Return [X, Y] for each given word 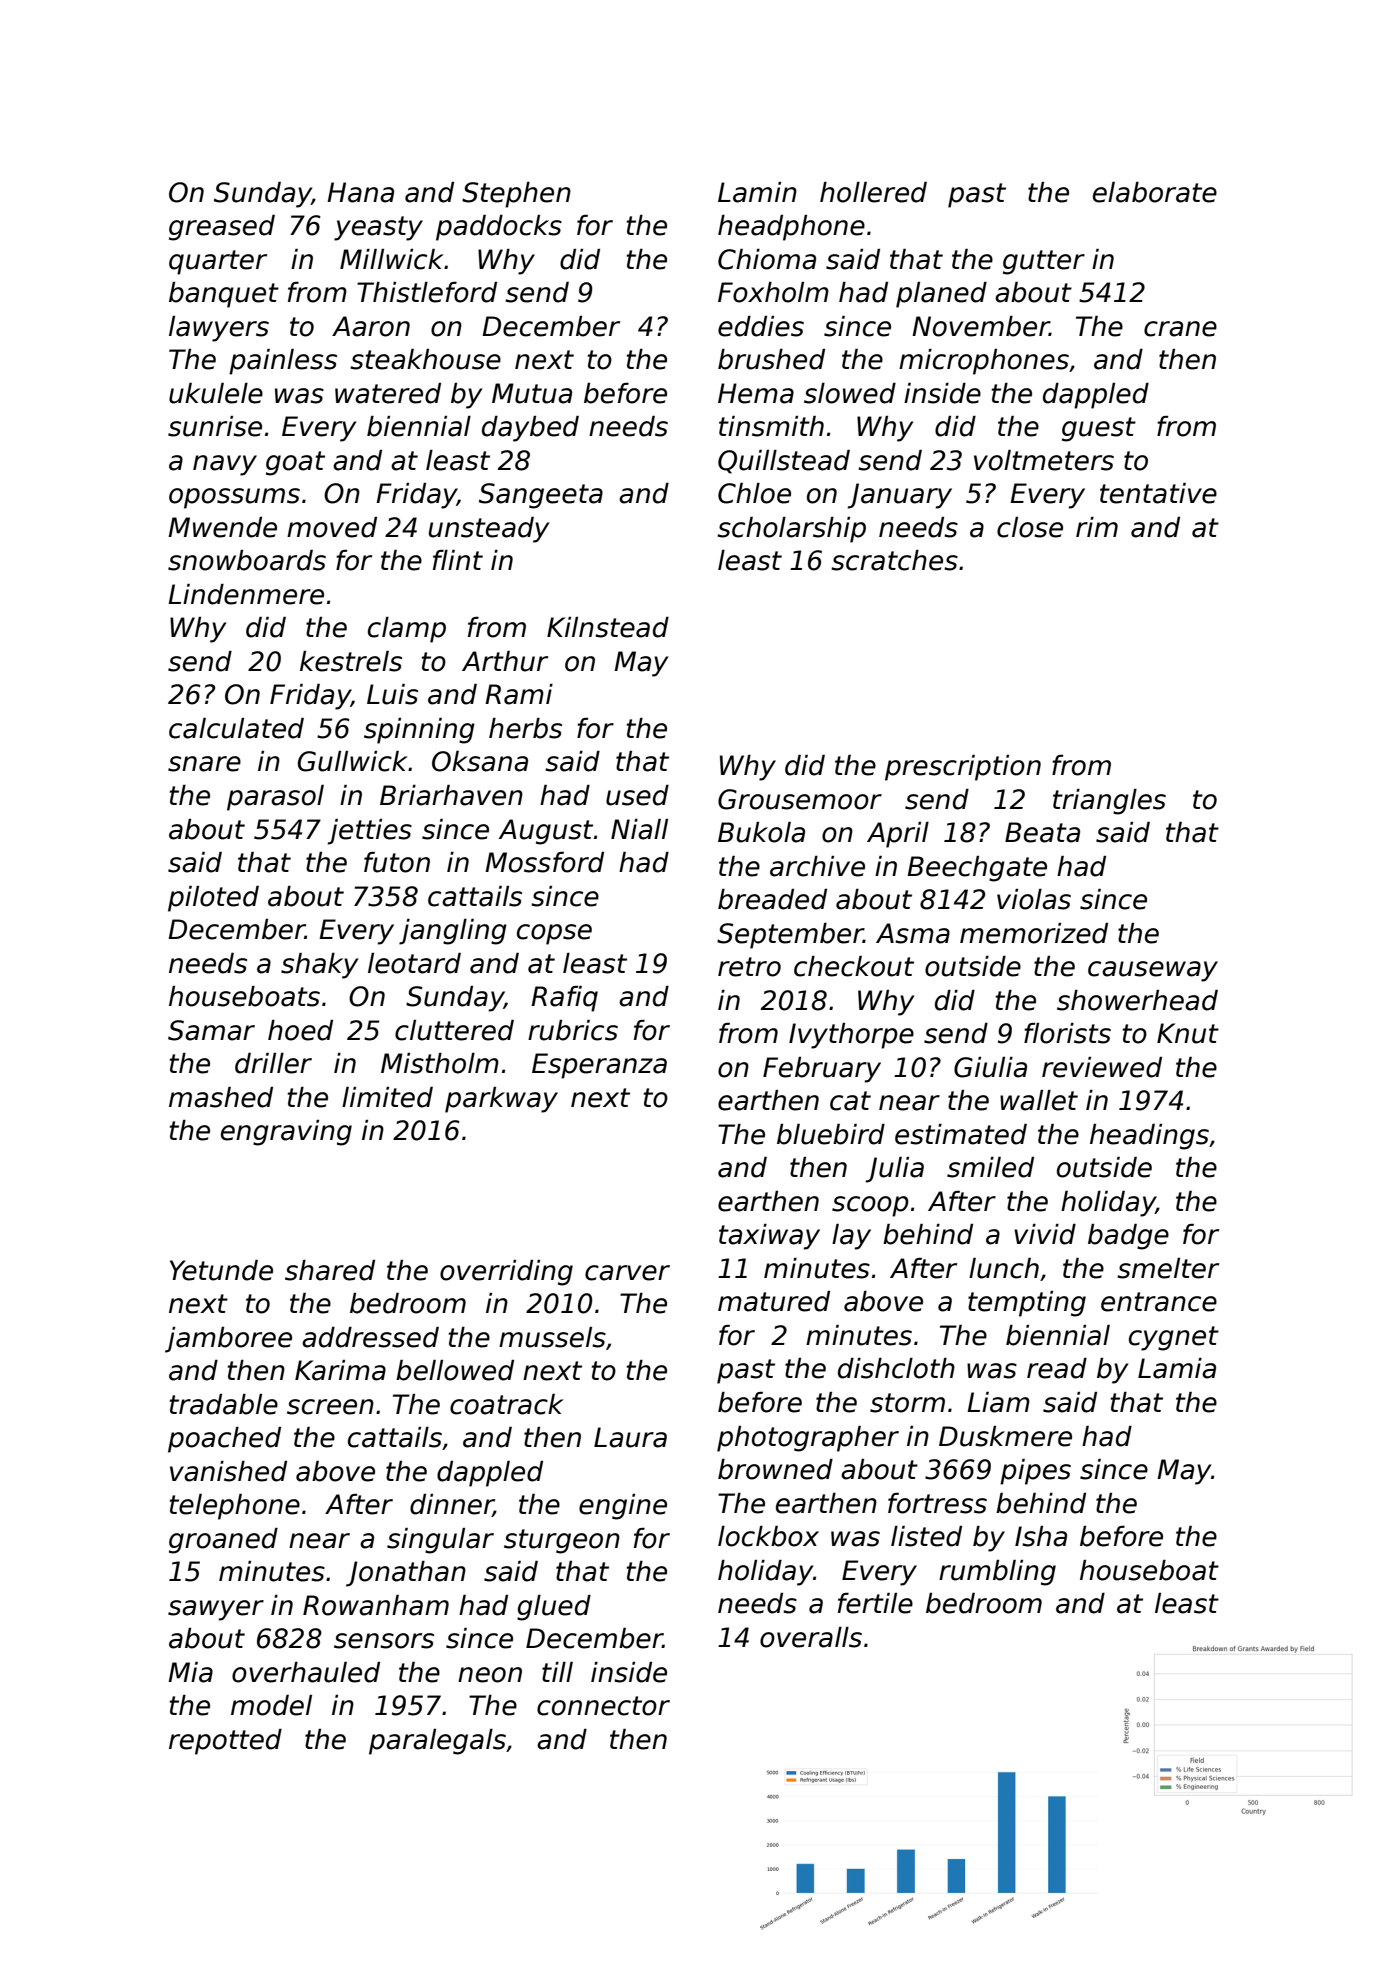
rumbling [997, 1573]
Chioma [767, 259]
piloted [213, 899]
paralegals [437, 1742]
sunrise [215, 426]
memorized [1034, 933]
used [637, 795]
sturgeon [562, 1541]
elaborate [1155, 192]
